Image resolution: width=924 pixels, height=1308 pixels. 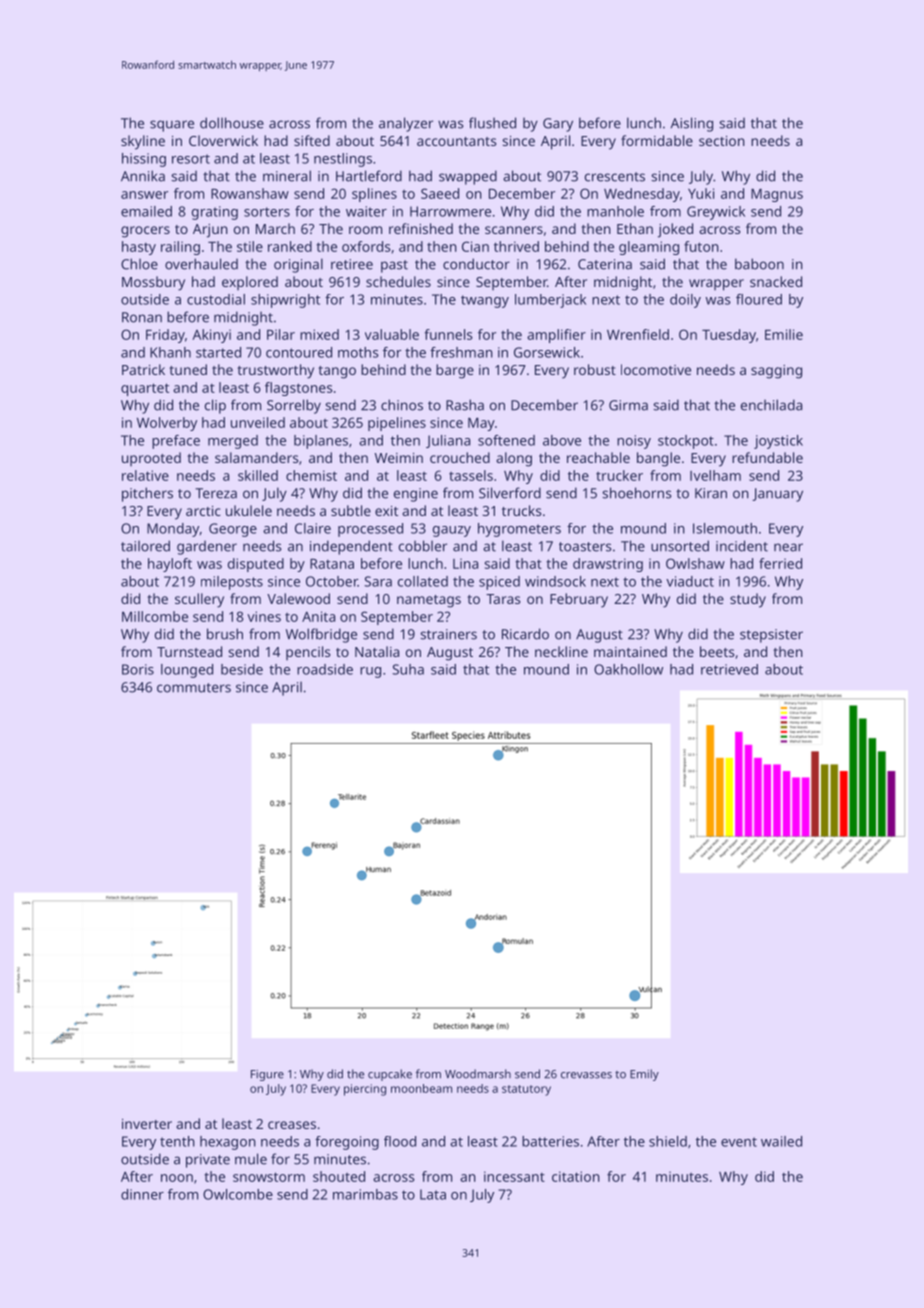 I want to click on nestlings, so click(x=343, y=160).
